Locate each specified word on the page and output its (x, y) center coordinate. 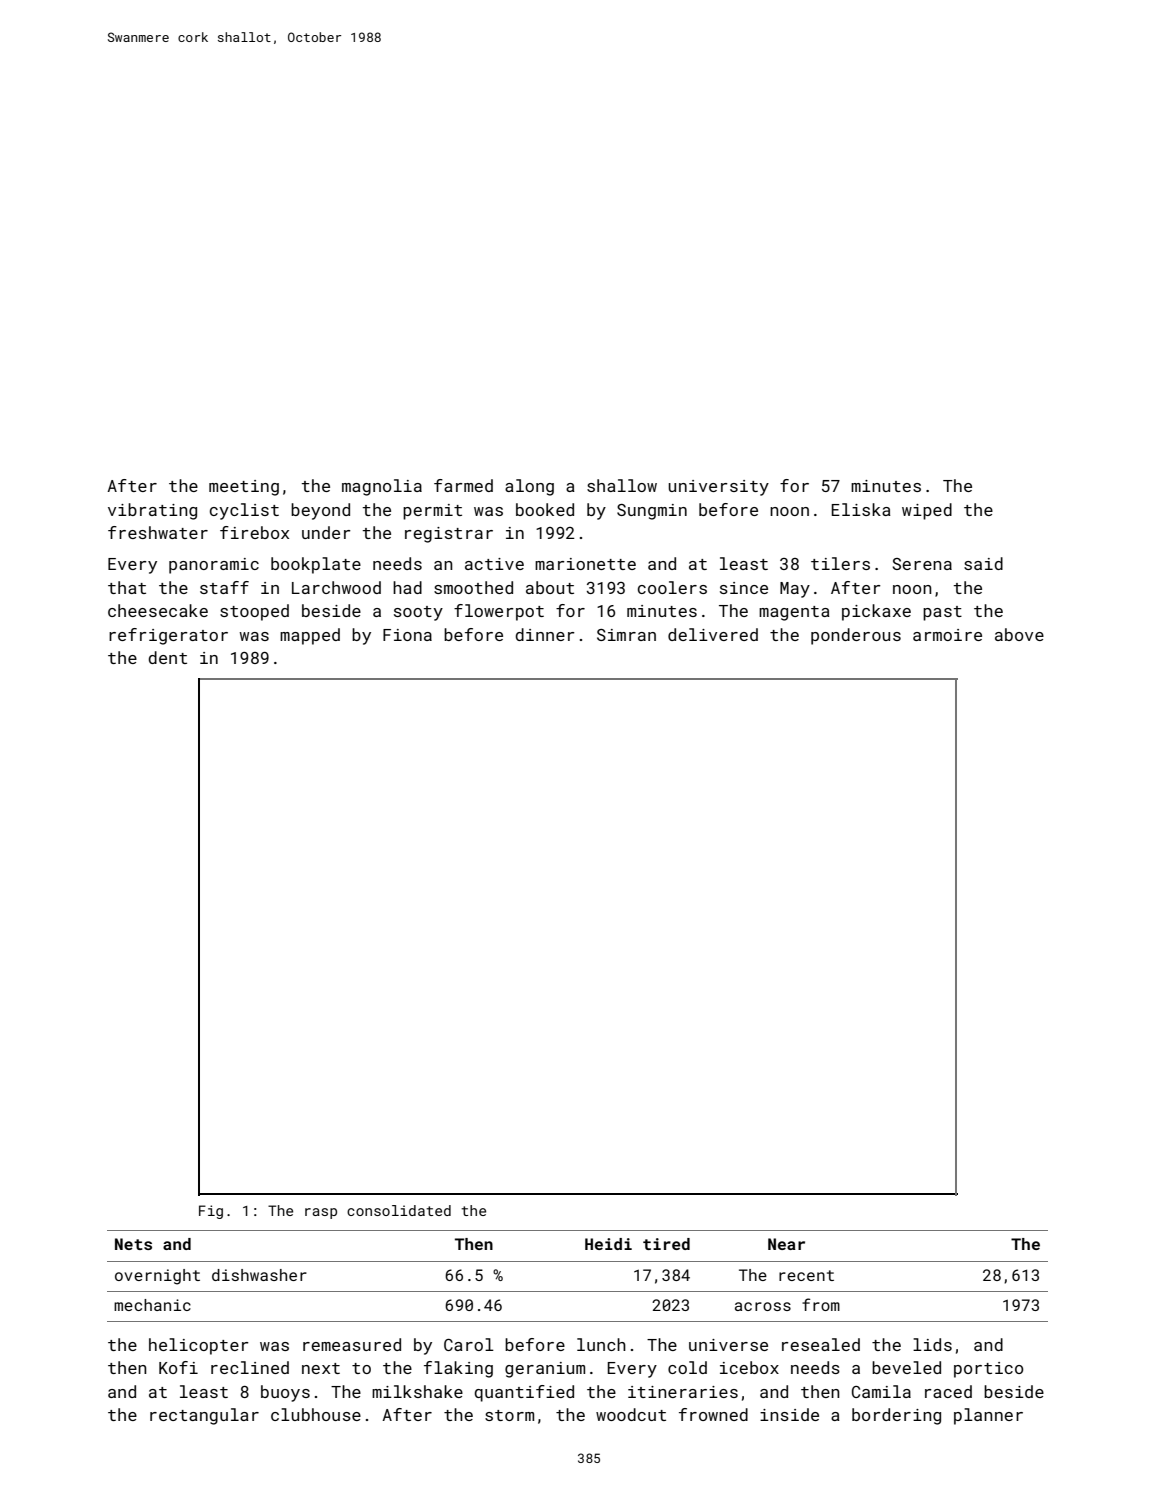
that (127, 587)
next (321, 1368)
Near (786, 1244)
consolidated (399, 1210)
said (983, 563)
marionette (585, 564)
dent (167, 657)
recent (806, 1275)
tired (666, 1244)
